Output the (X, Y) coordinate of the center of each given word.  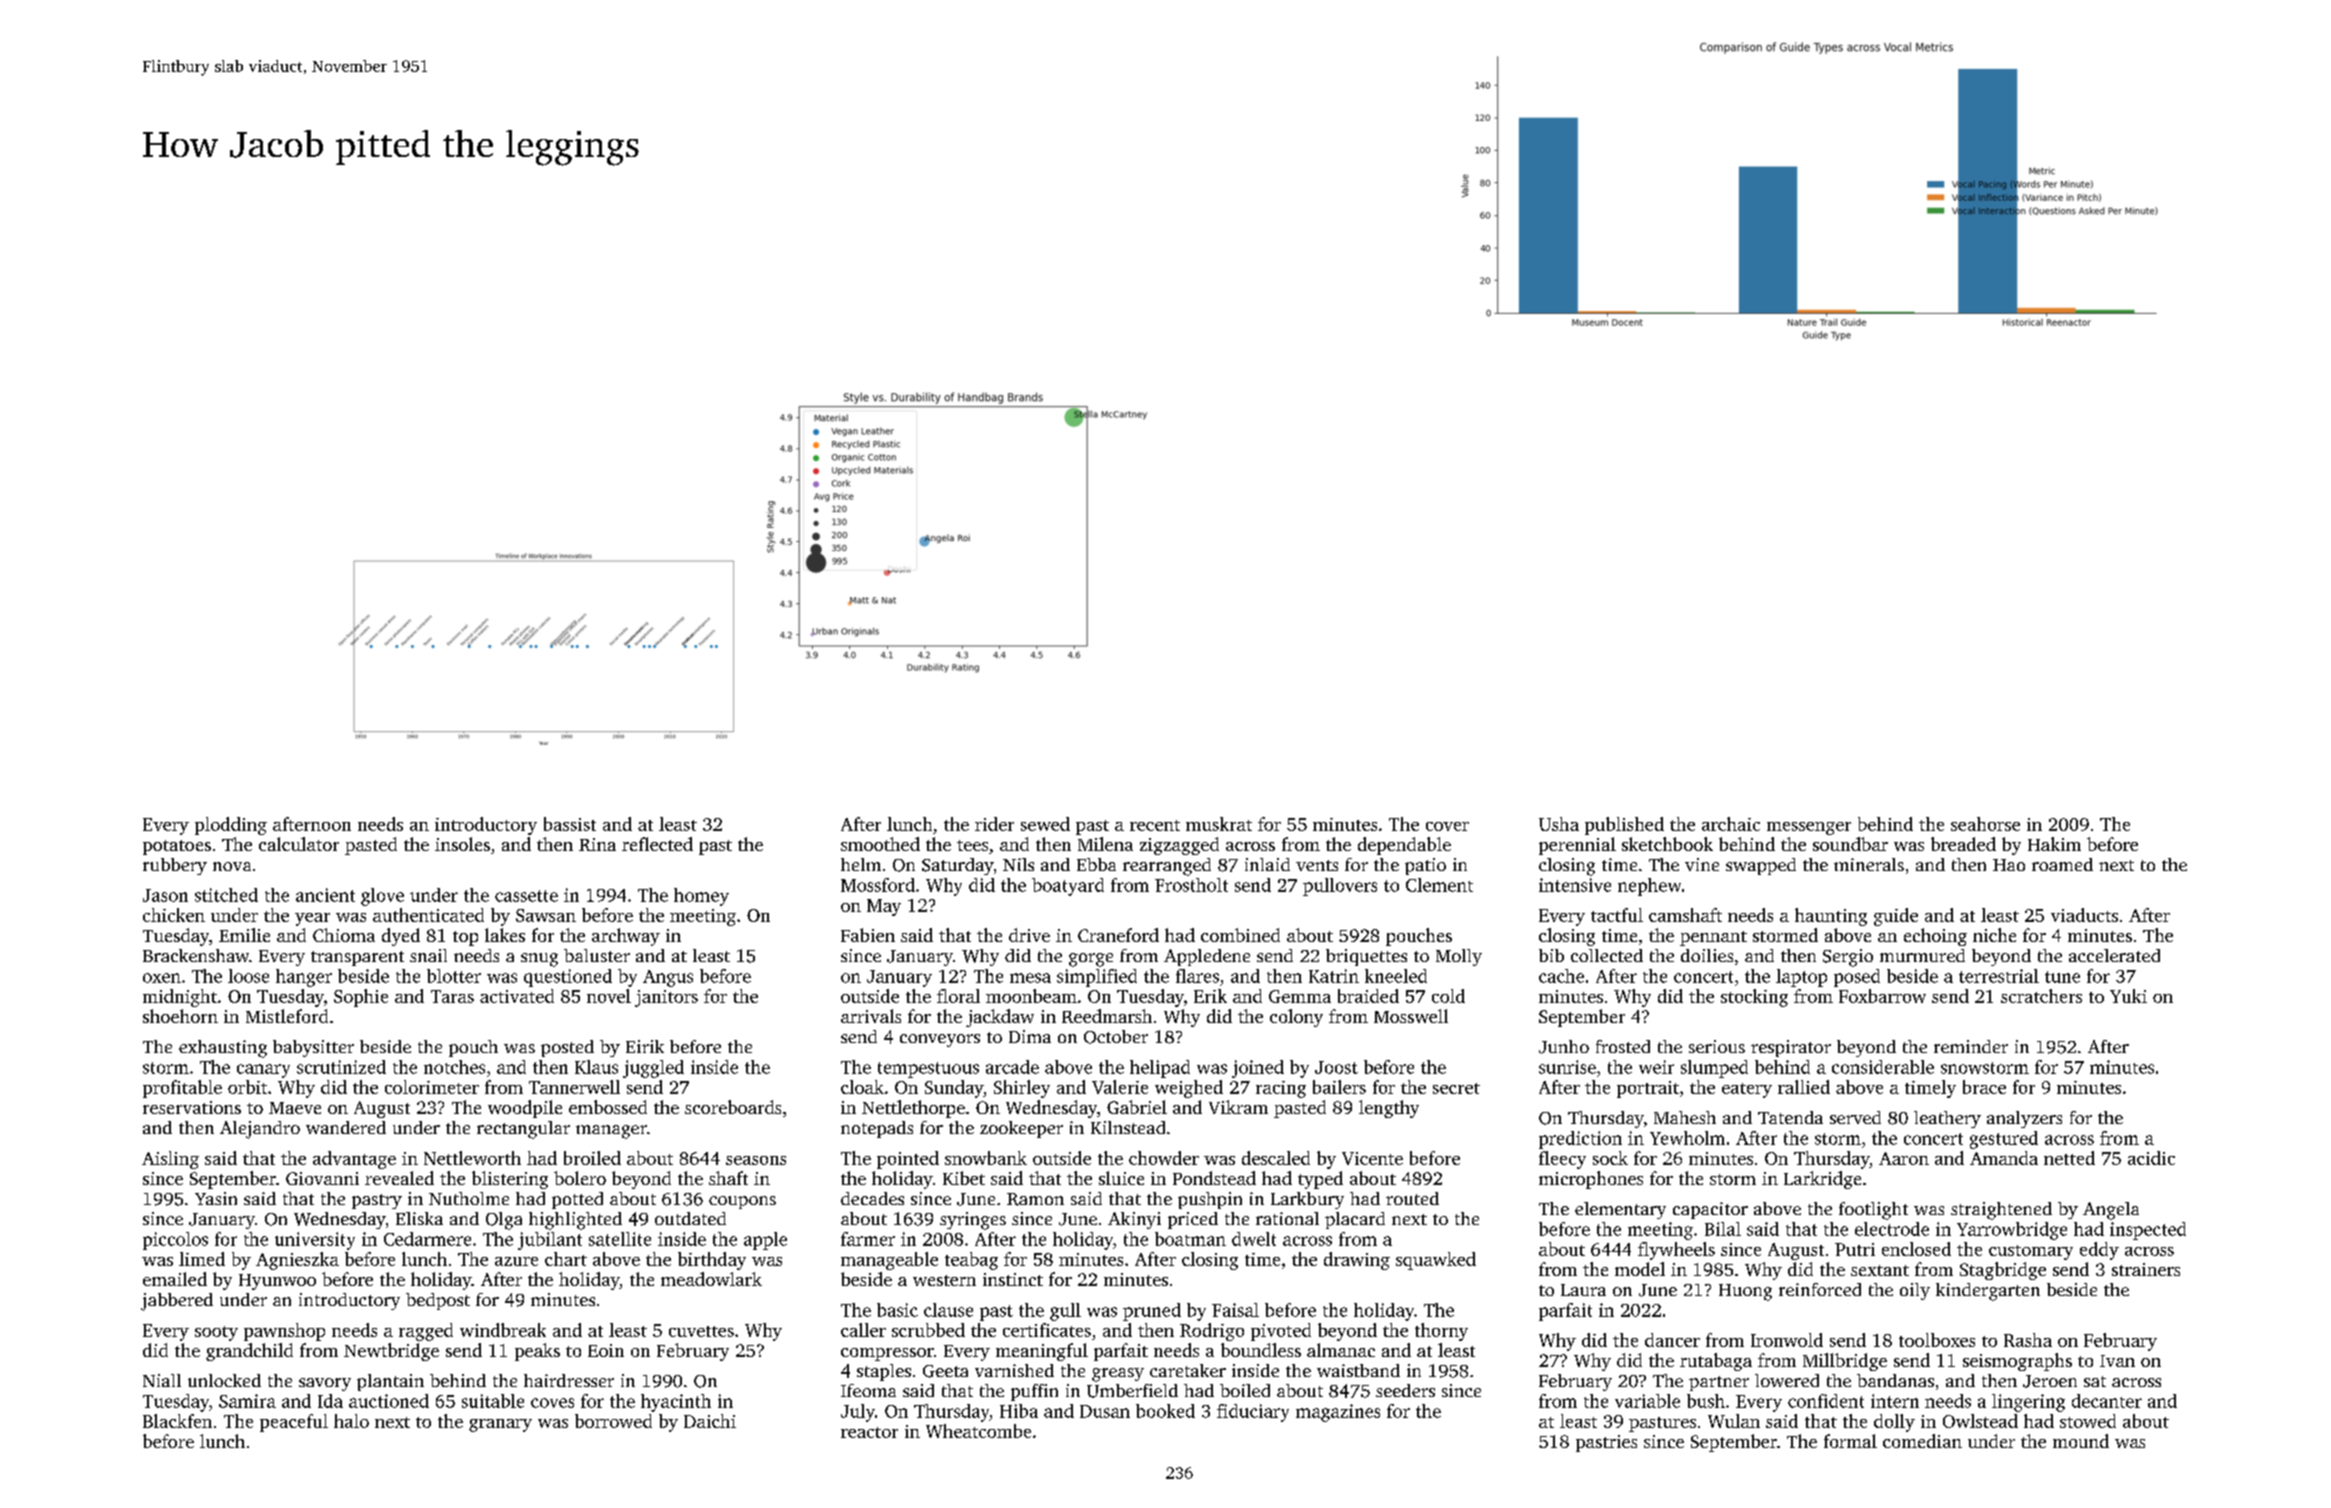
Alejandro (260, 1130)
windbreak (503, 1330)
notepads (877, 1129)
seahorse (1985, 824)
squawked (1436, 1261)
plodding (231, 826)
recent (1155, 825)
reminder (1971, 1046)
